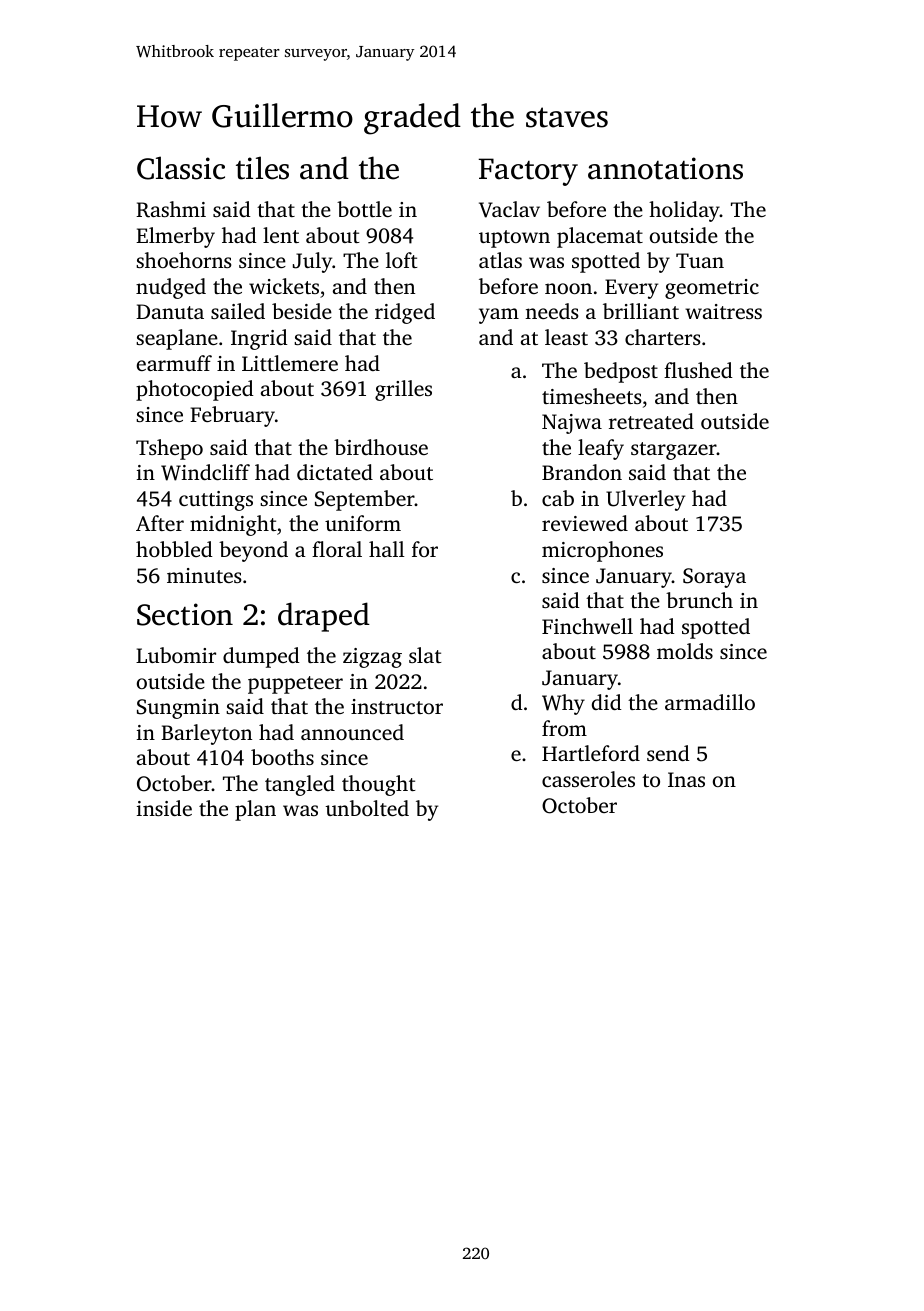 The width and height of the screenshot is (924, 1311). Describe the element at coordinates (381, 447) in the screenshot. I see `birdhouse` at that location.
